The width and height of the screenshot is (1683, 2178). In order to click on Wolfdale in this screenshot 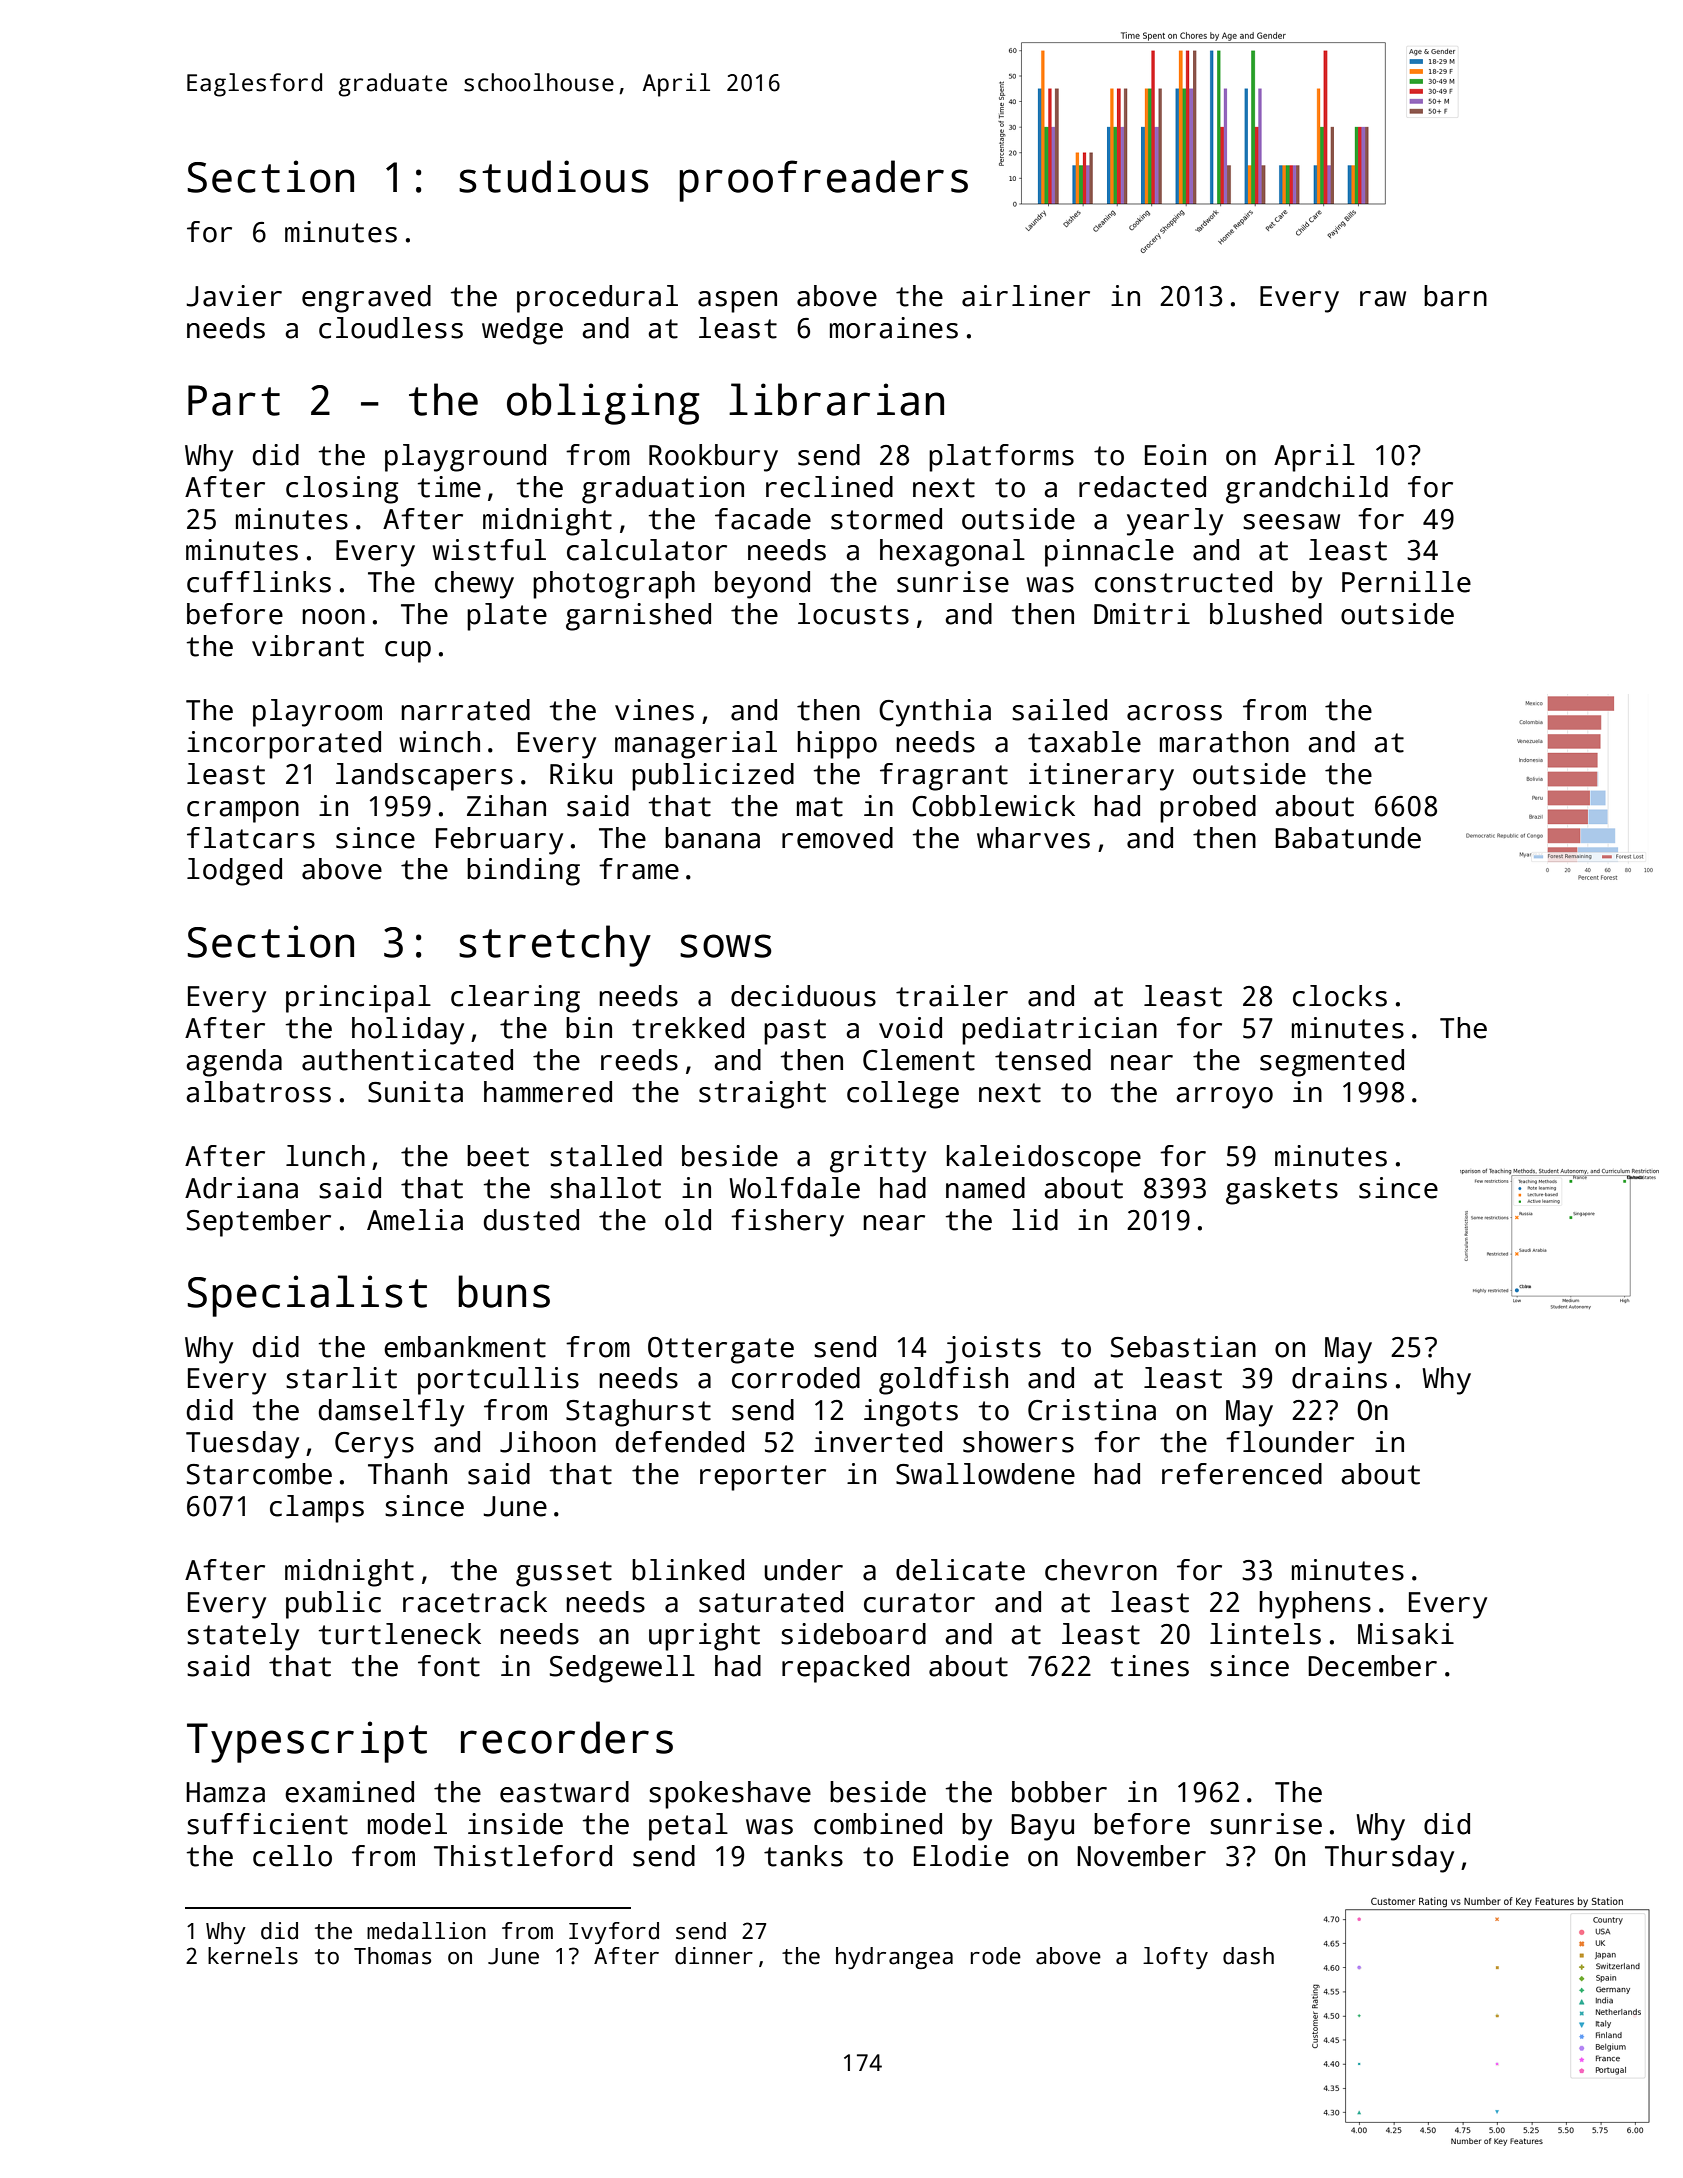, I will do `click(794, 1188)`.
